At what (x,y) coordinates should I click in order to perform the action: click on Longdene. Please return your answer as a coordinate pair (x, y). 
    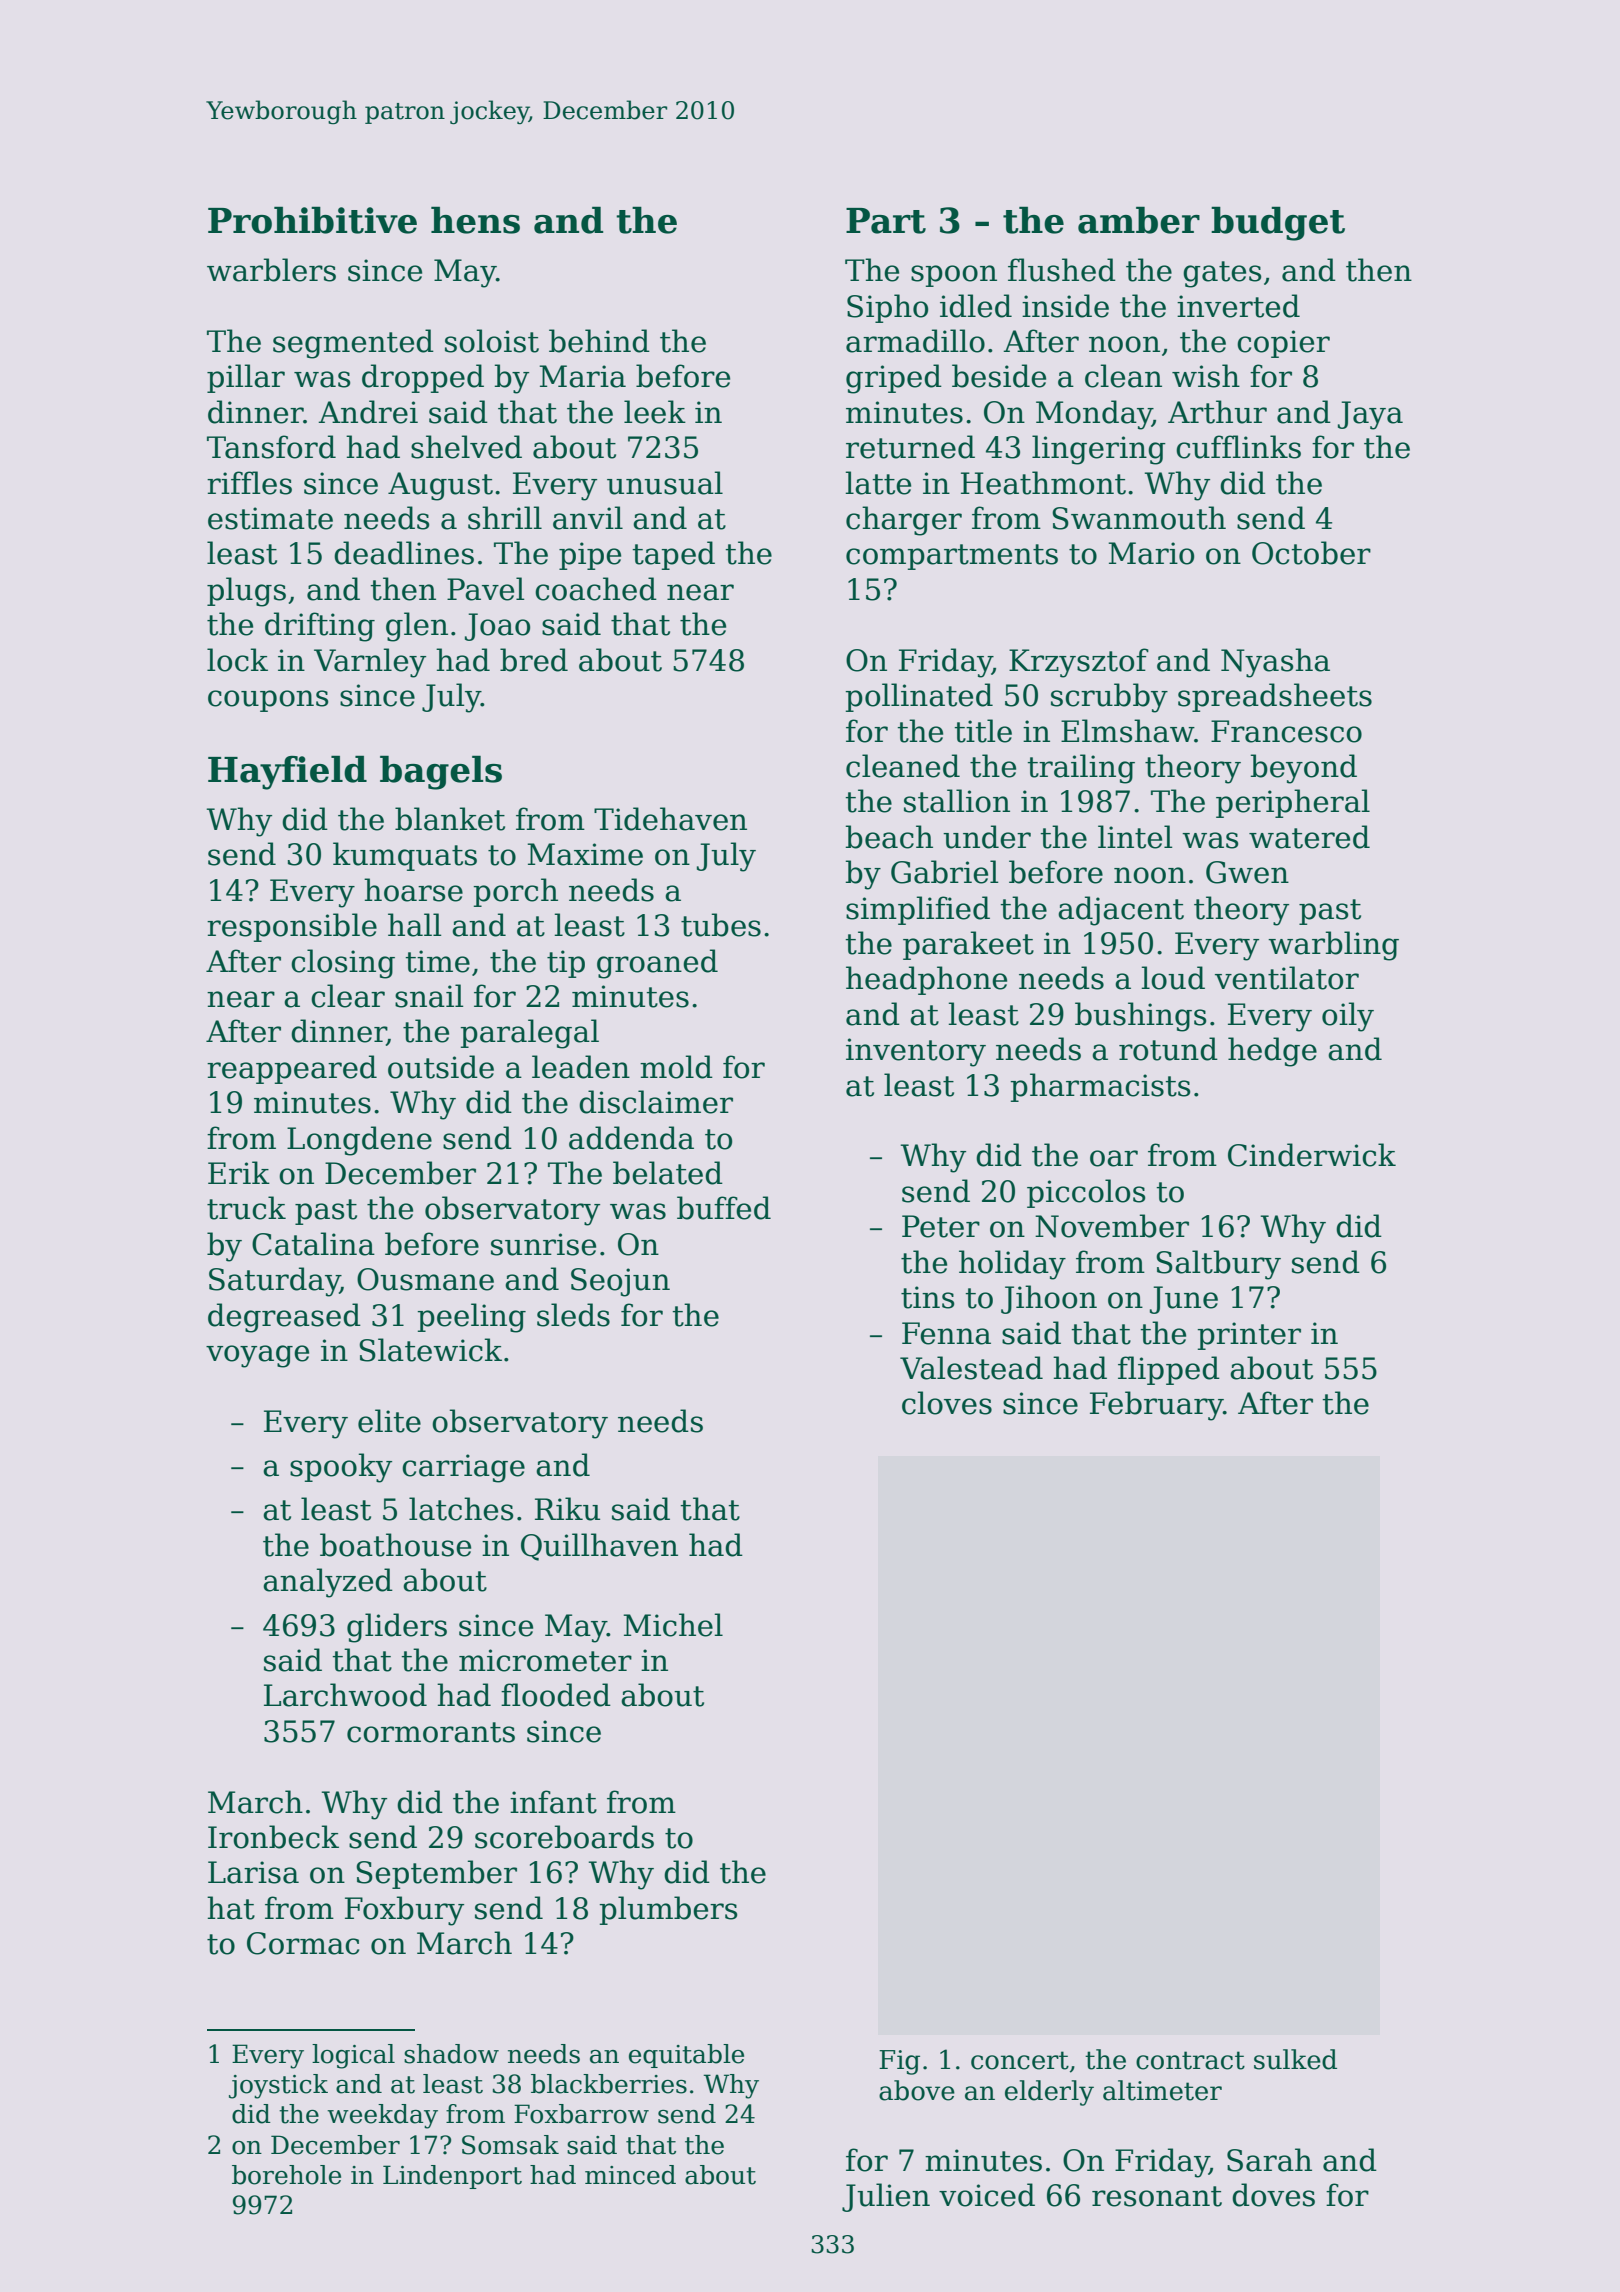
    Looking at the image, I should click on (359, 1141).
